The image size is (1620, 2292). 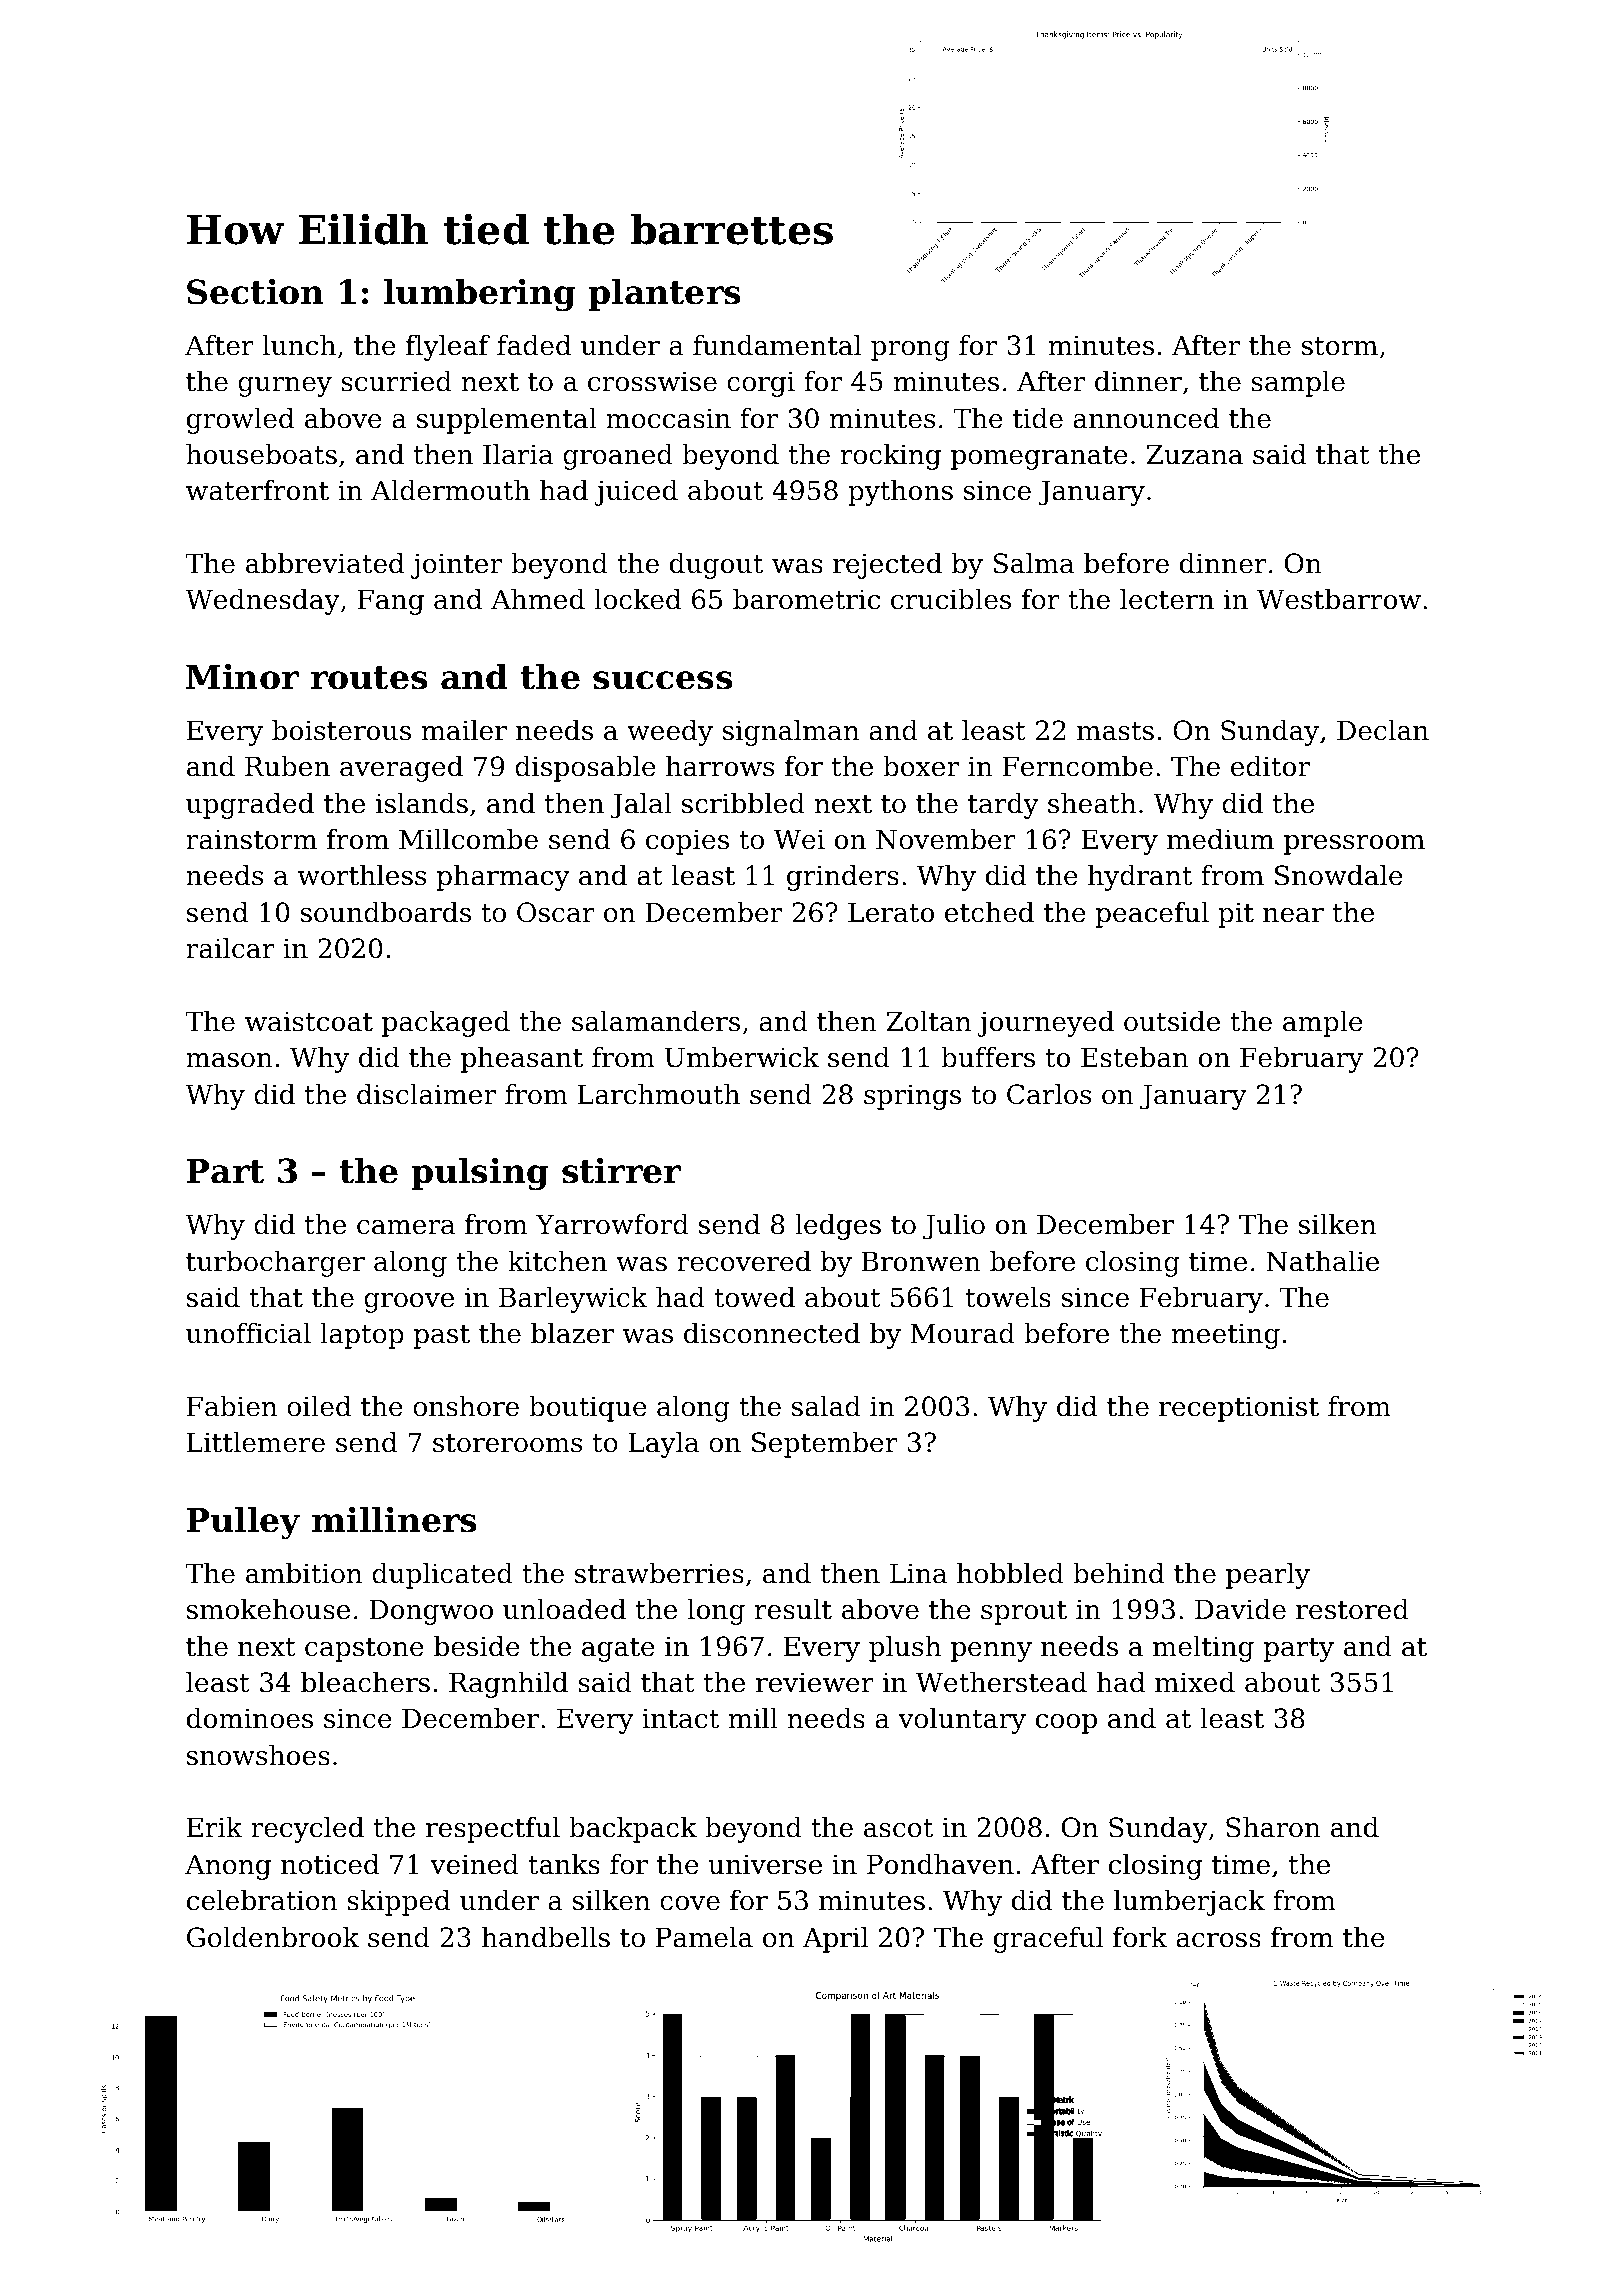 What do you see at coordinates (1226, 1336) in the screenshot?
I see `meeting` at bounding box center [1226, 1336].
